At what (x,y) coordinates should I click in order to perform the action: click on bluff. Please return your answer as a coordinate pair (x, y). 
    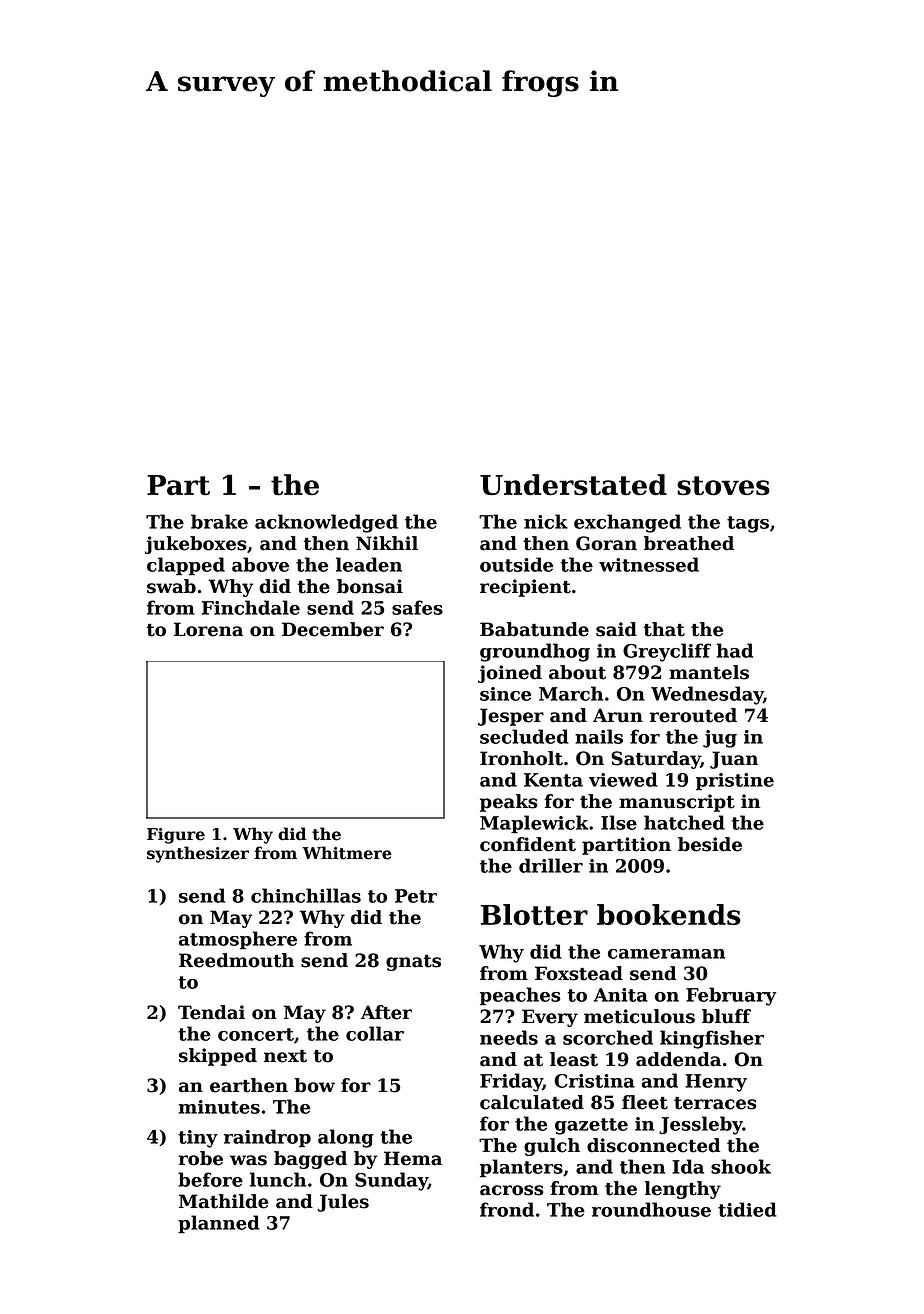
    Looking at the image, I should click on (726, 1016).
